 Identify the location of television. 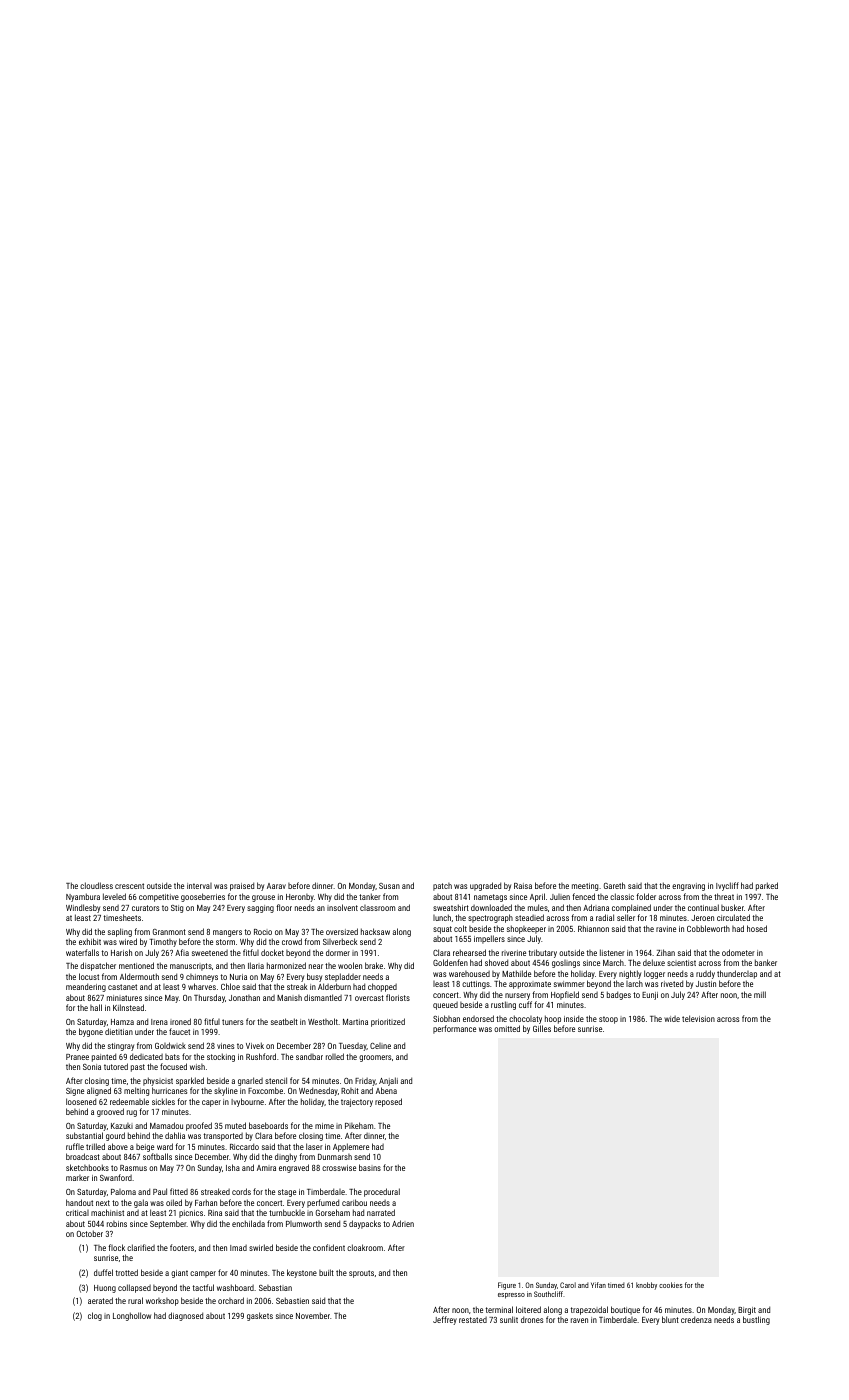
(698, 1018).
